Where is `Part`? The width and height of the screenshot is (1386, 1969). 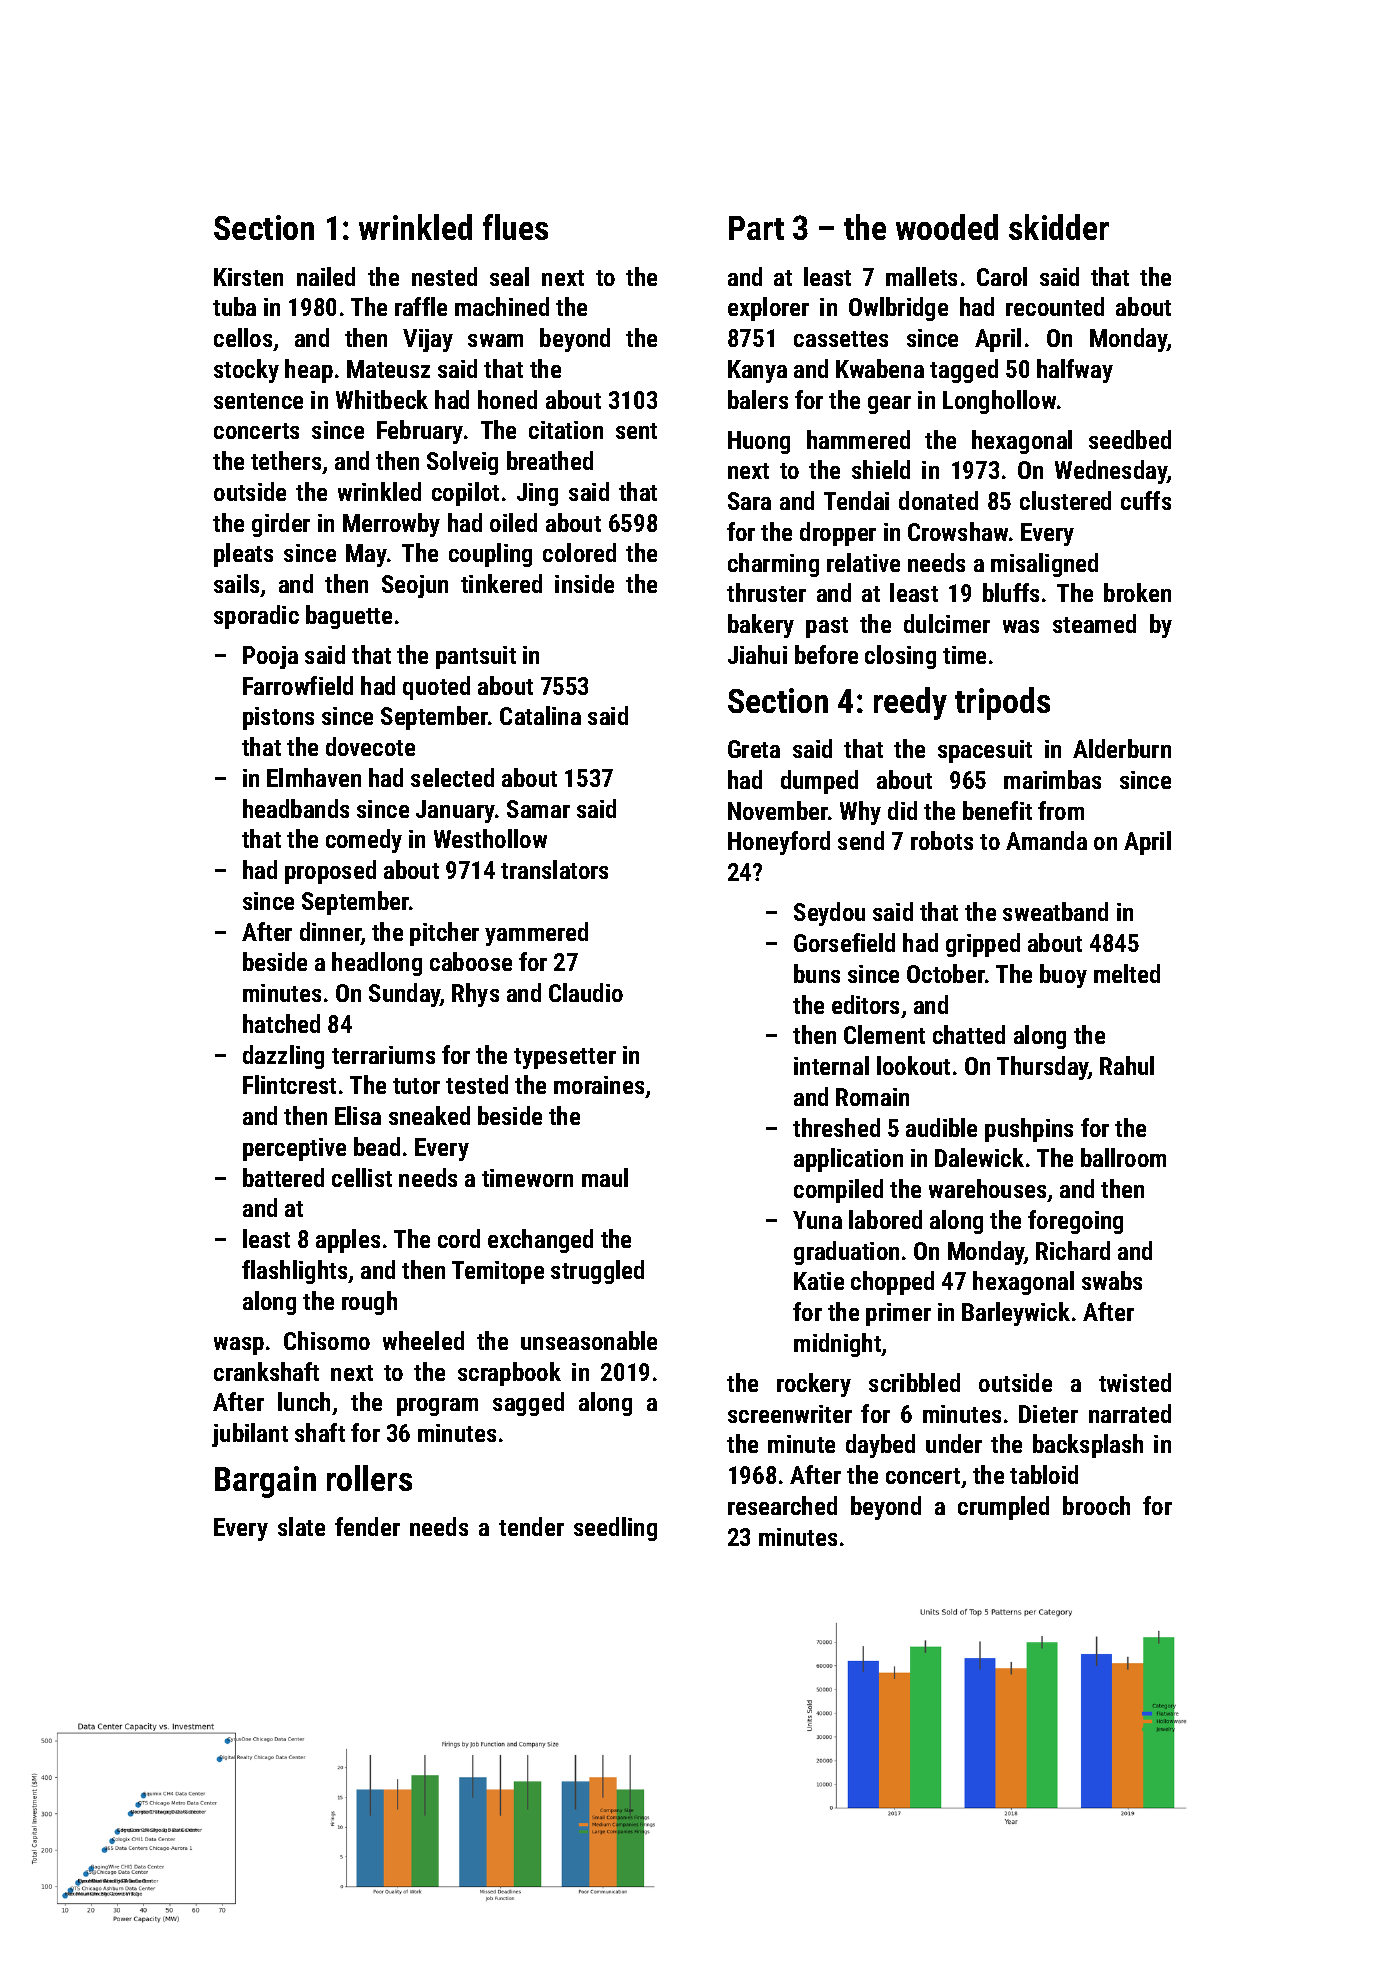 Part is located at coordinates (756, 228).
